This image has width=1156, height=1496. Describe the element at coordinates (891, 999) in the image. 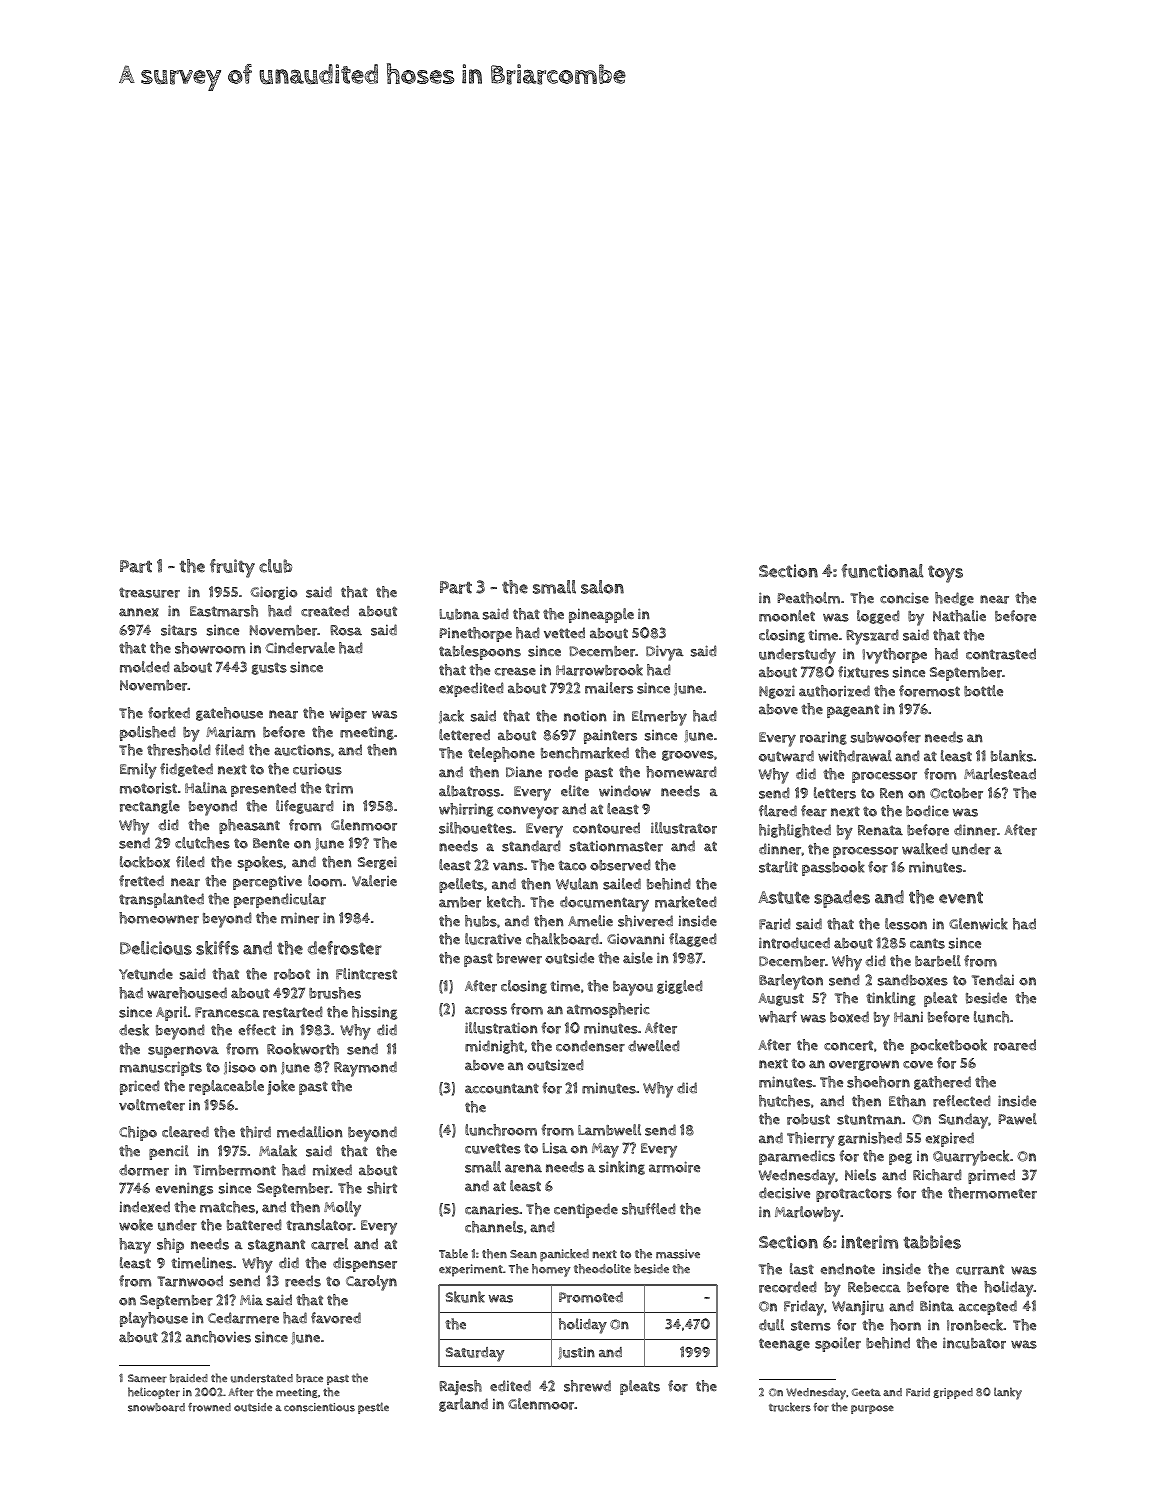

I see `tinkling` at that location.
